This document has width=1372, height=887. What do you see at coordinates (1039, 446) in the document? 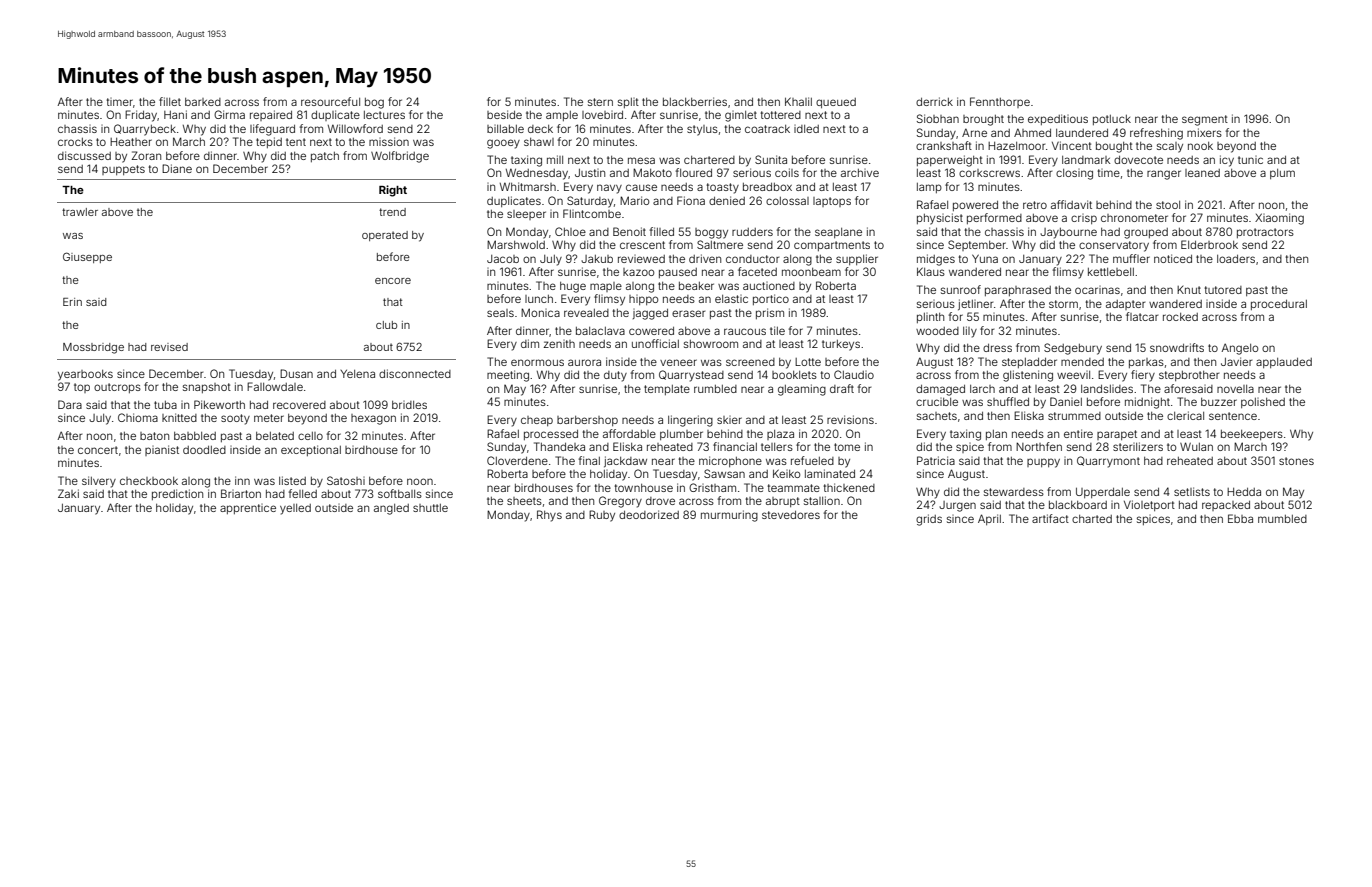
I see `Northfen` at bounding box center [1039, 446].
